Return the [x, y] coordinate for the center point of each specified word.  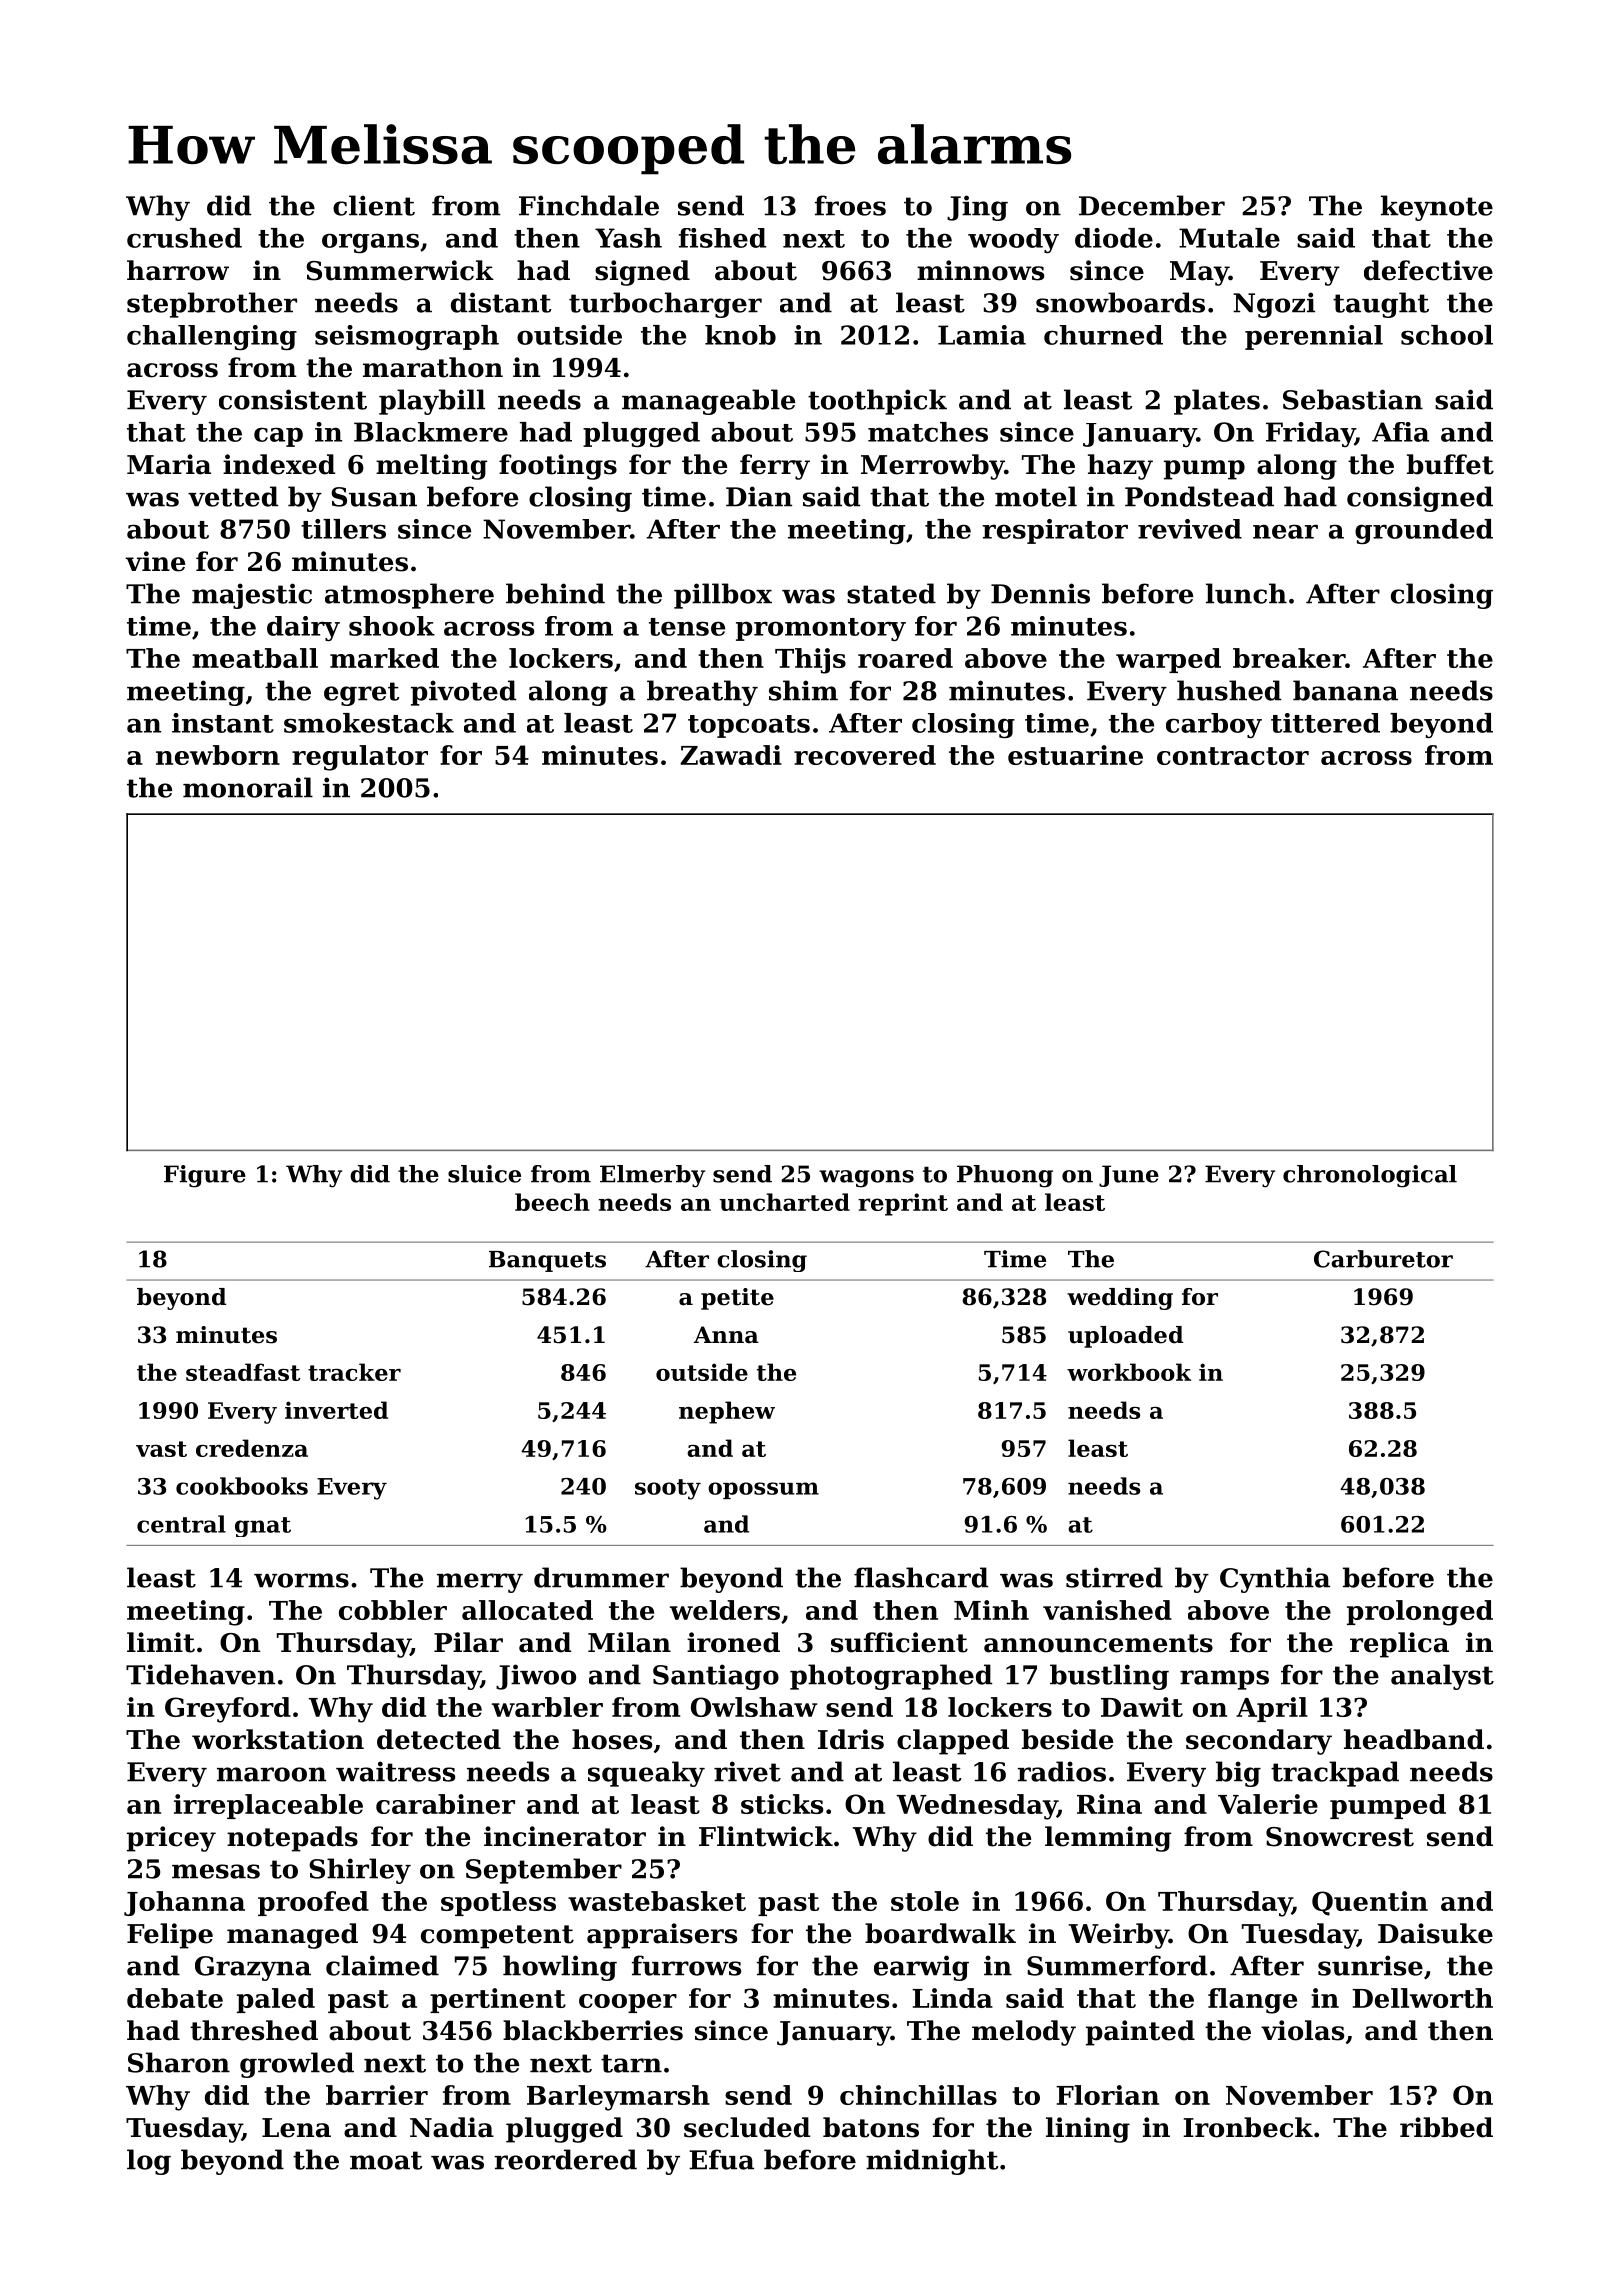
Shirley [360, 1871]
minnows [980, 270]
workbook [1129, 1372]
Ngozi [1274, 305]
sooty [668, 1489]
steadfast [243, 1372]
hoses [612, 1739]
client [374, 205]
